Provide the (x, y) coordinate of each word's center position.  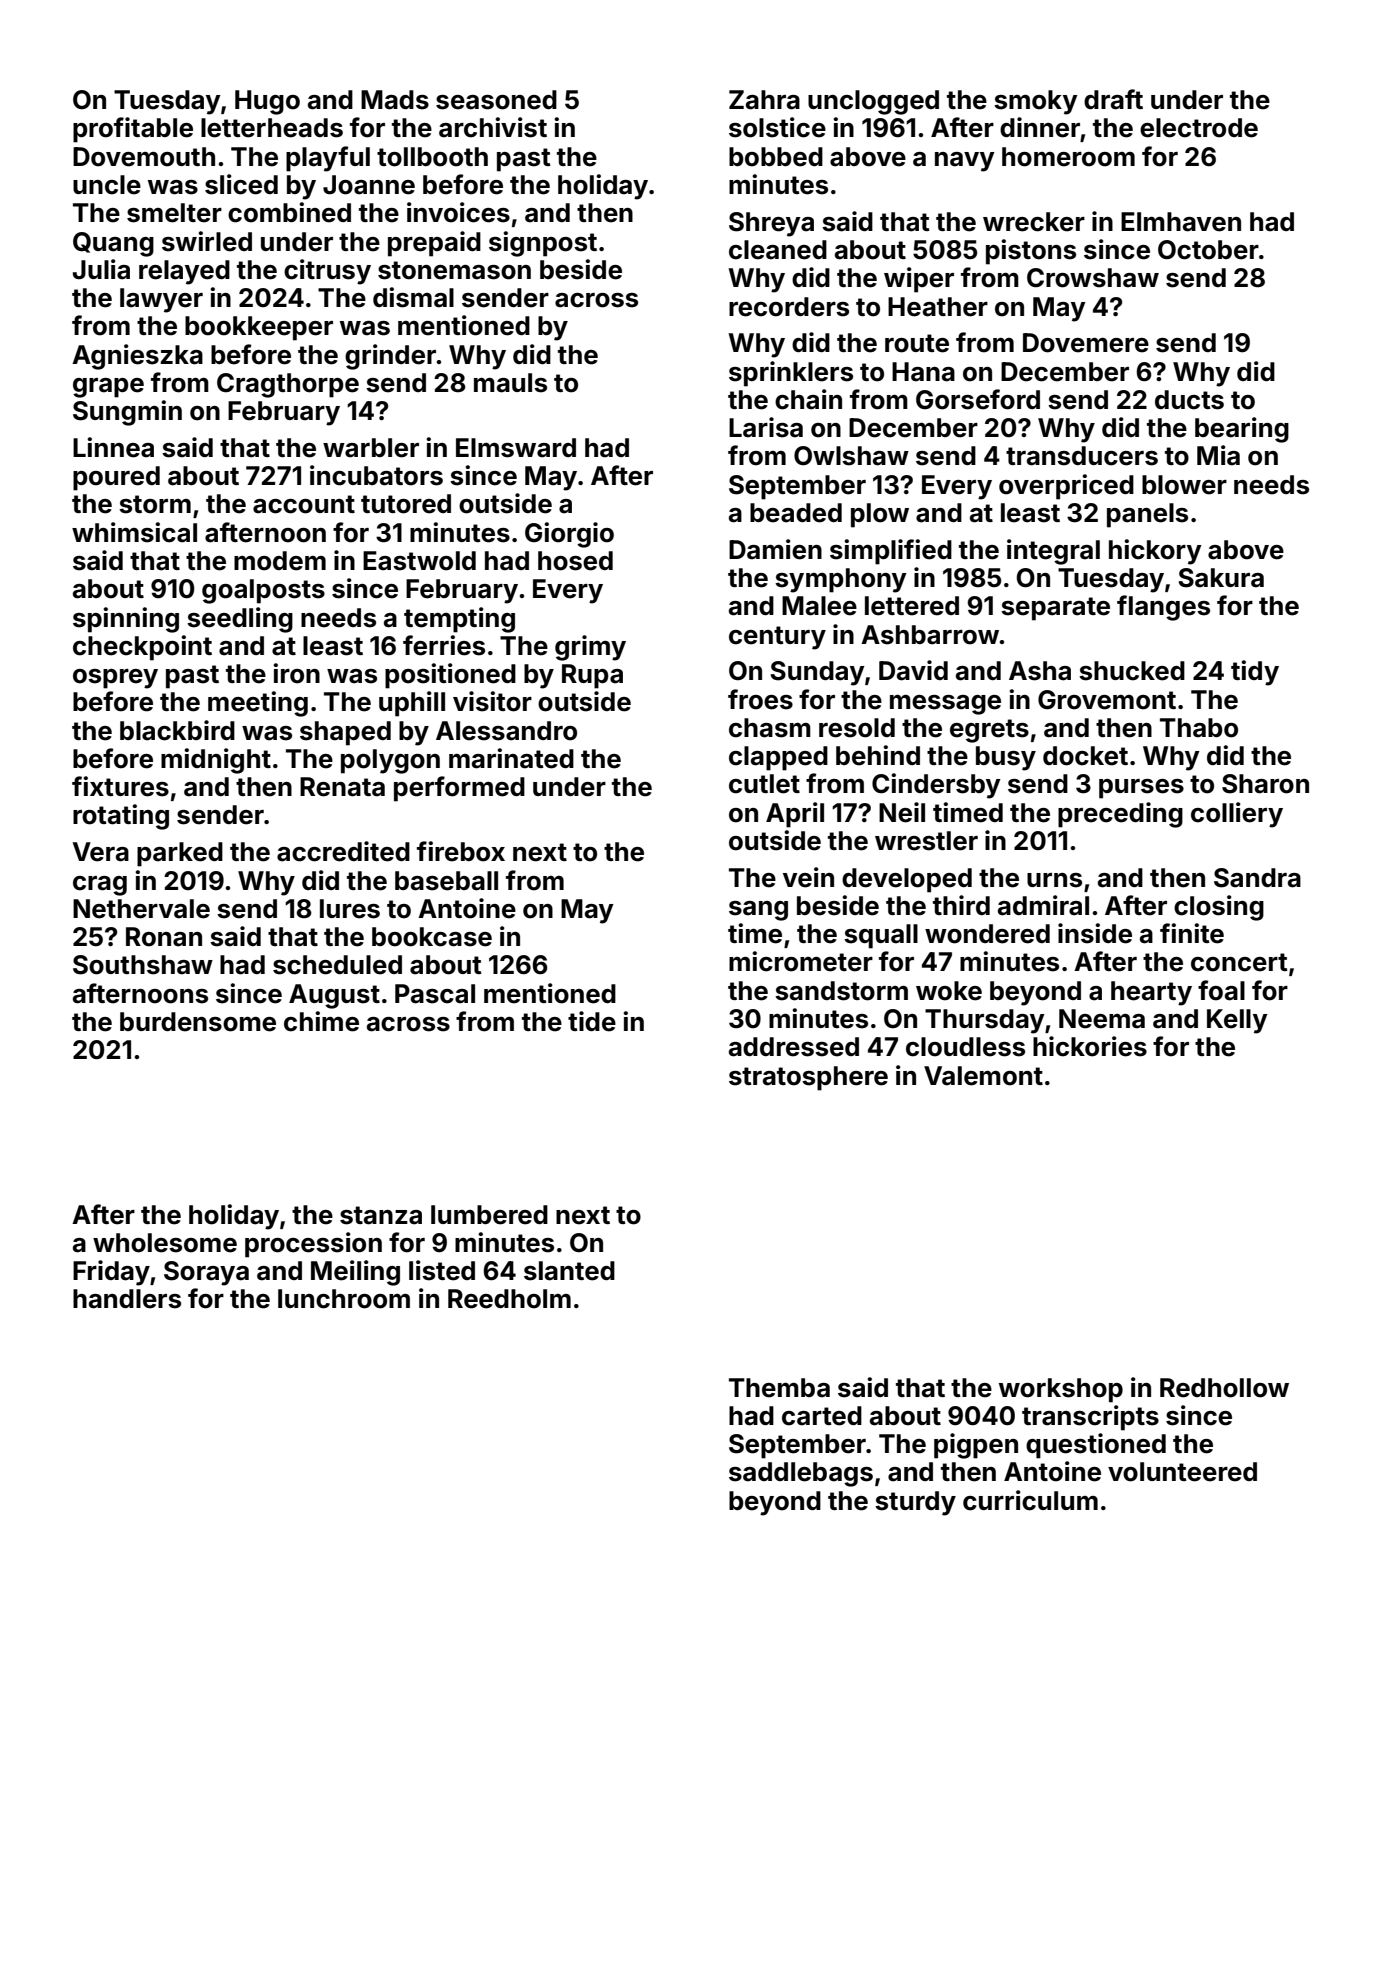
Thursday (985, 1021)
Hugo (267, 102)
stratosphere (808, 1078)
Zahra (764, 100)
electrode (1199, 128)
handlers (127, 1299)
